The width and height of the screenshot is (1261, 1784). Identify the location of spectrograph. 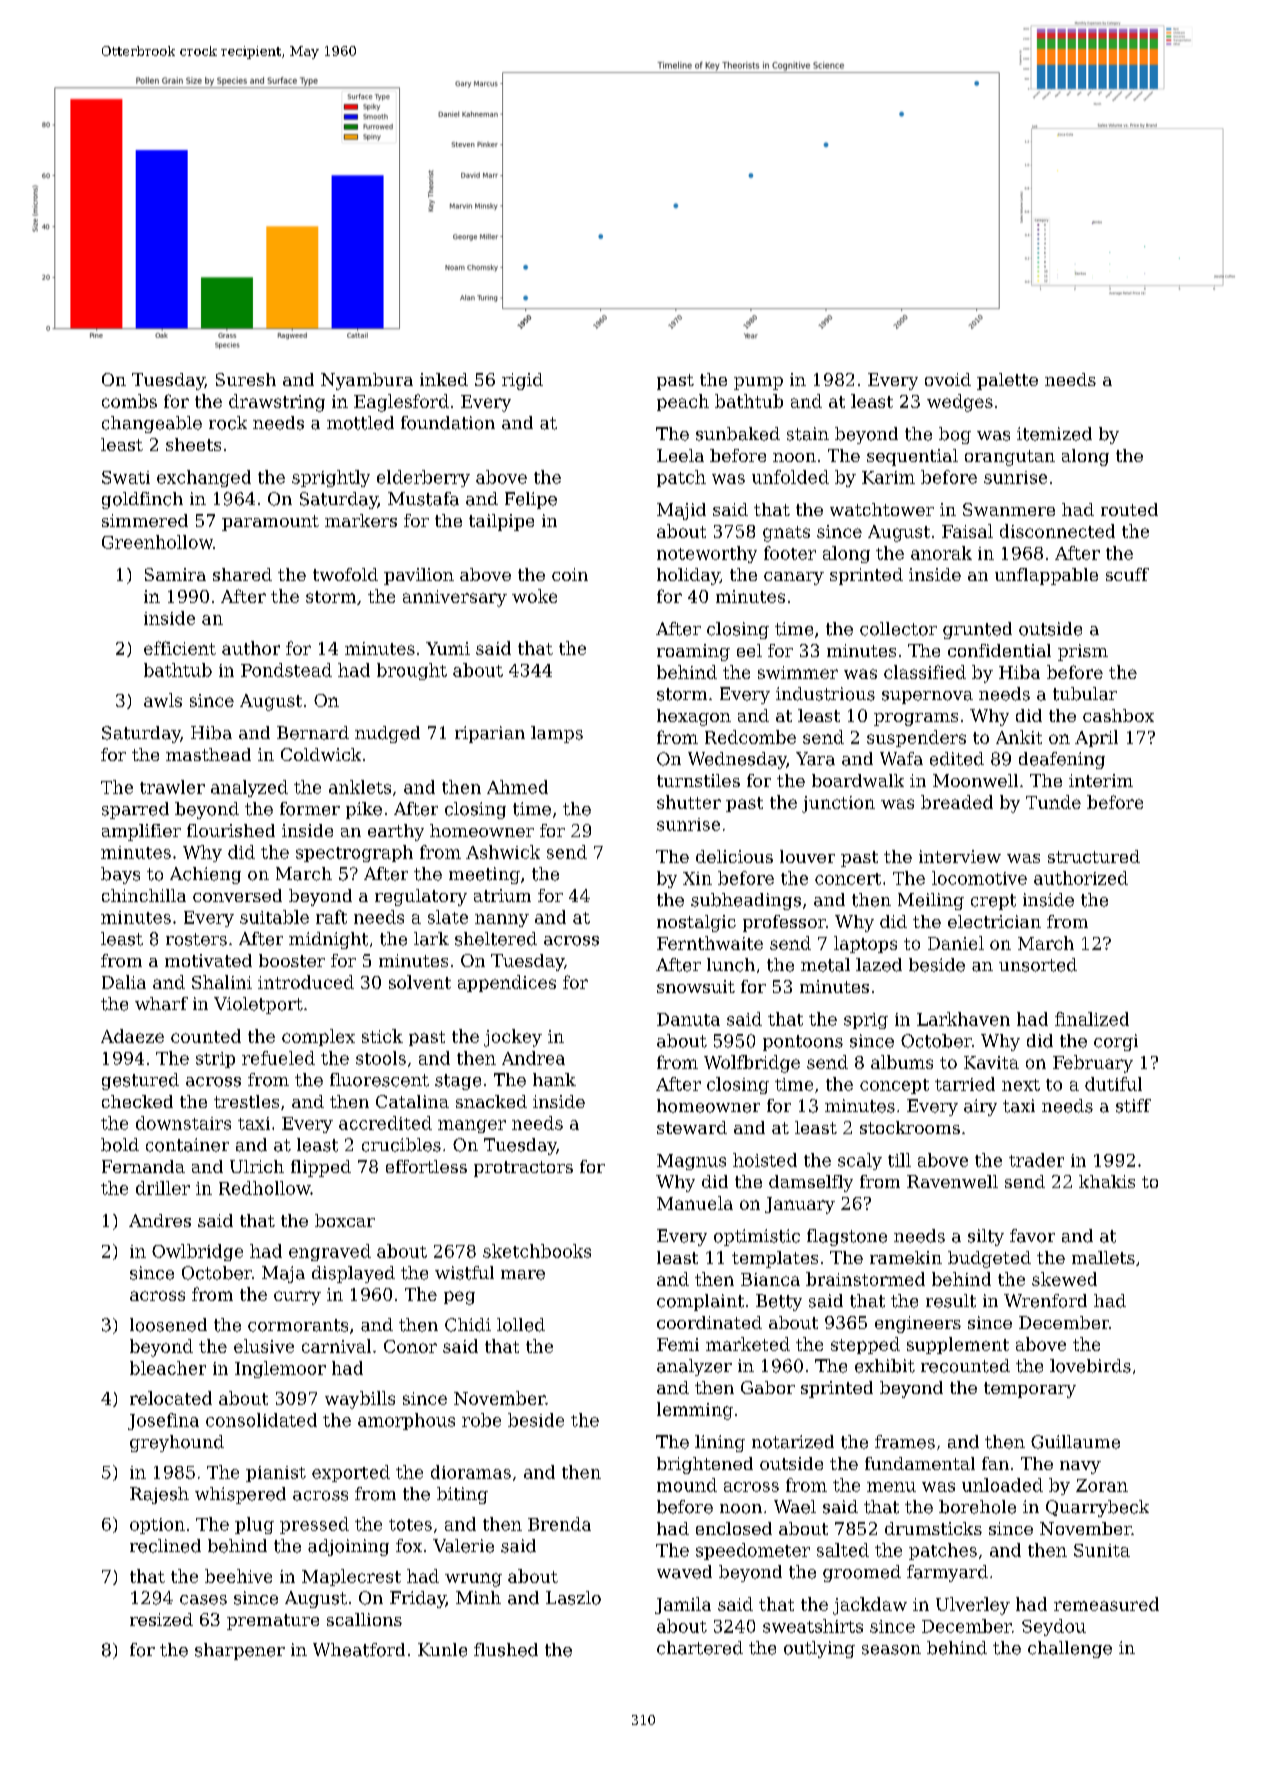
(354, 853).
